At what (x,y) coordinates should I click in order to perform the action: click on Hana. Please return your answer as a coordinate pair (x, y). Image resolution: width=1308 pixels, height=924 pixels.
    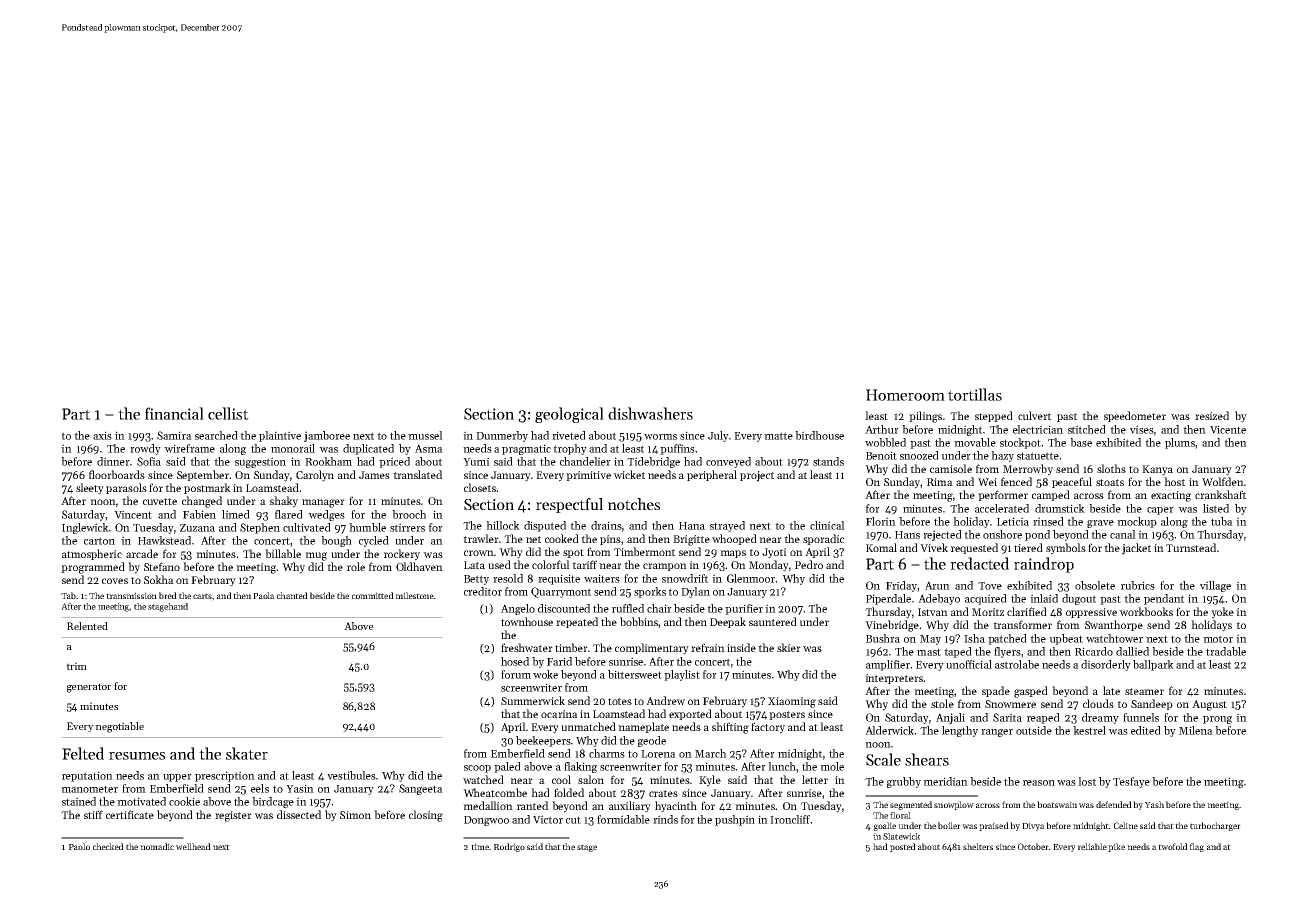
    Looking at the image, I should click on (692, 526).
